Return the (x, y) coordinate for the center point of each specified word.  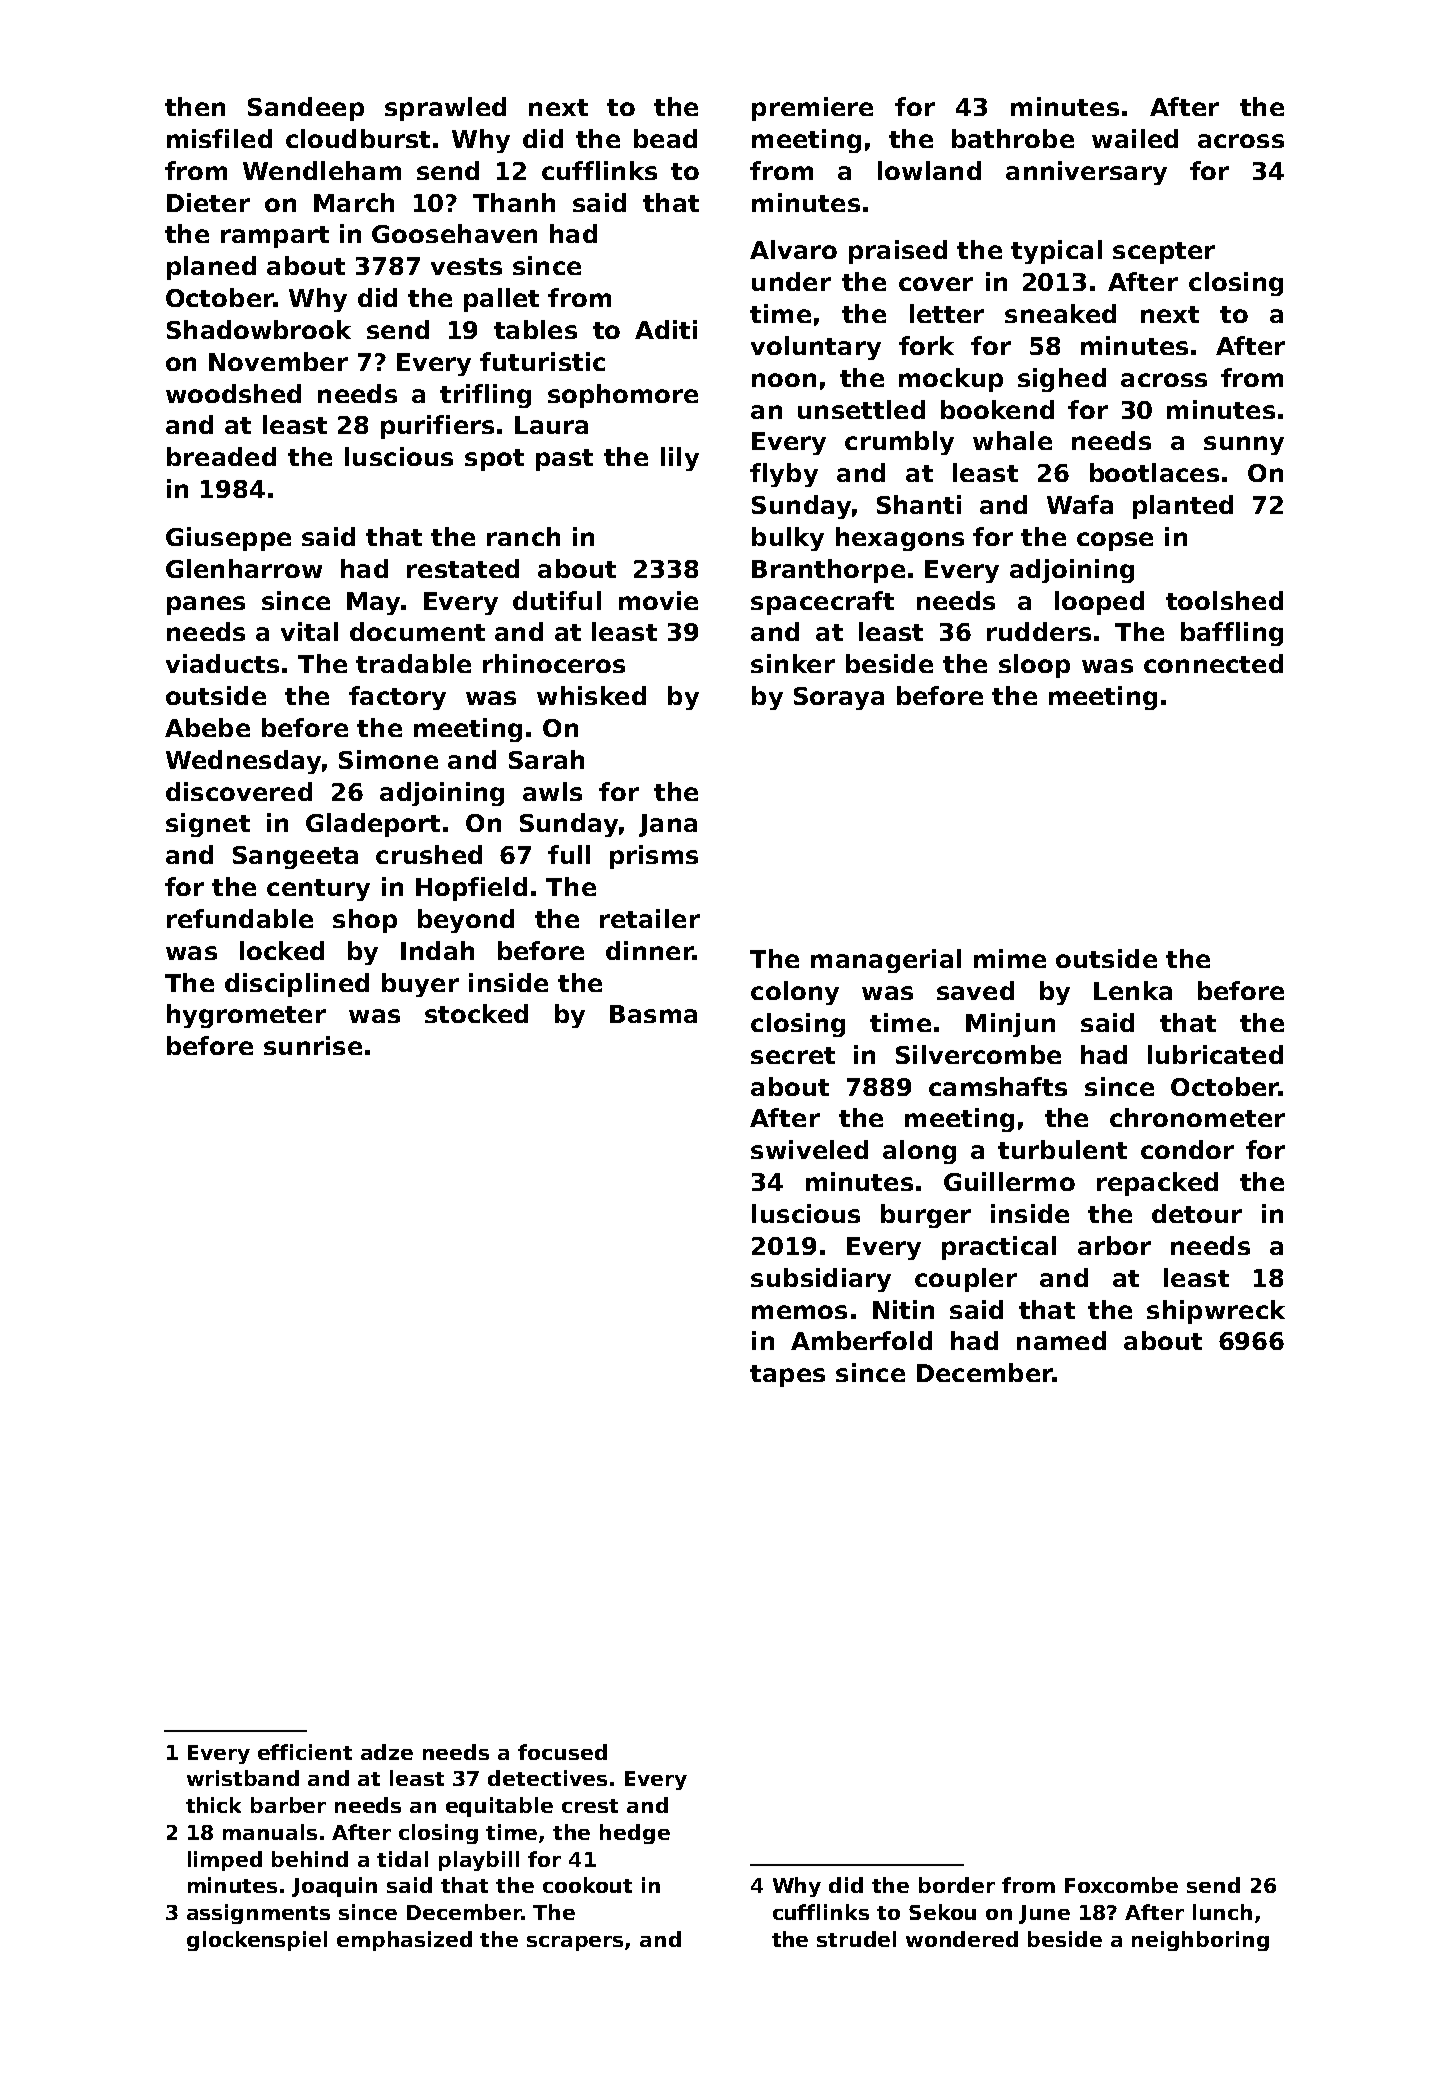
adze (387, 1752)
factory (397, 698)
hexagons (900, 539)
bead (665, 138)
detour (1197, 1213)
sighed (1062, 380)
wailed (1135, 138)
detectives (547, 1778)
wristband (243, 1778)
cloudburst (358, 138)
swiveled (809, 1149)
